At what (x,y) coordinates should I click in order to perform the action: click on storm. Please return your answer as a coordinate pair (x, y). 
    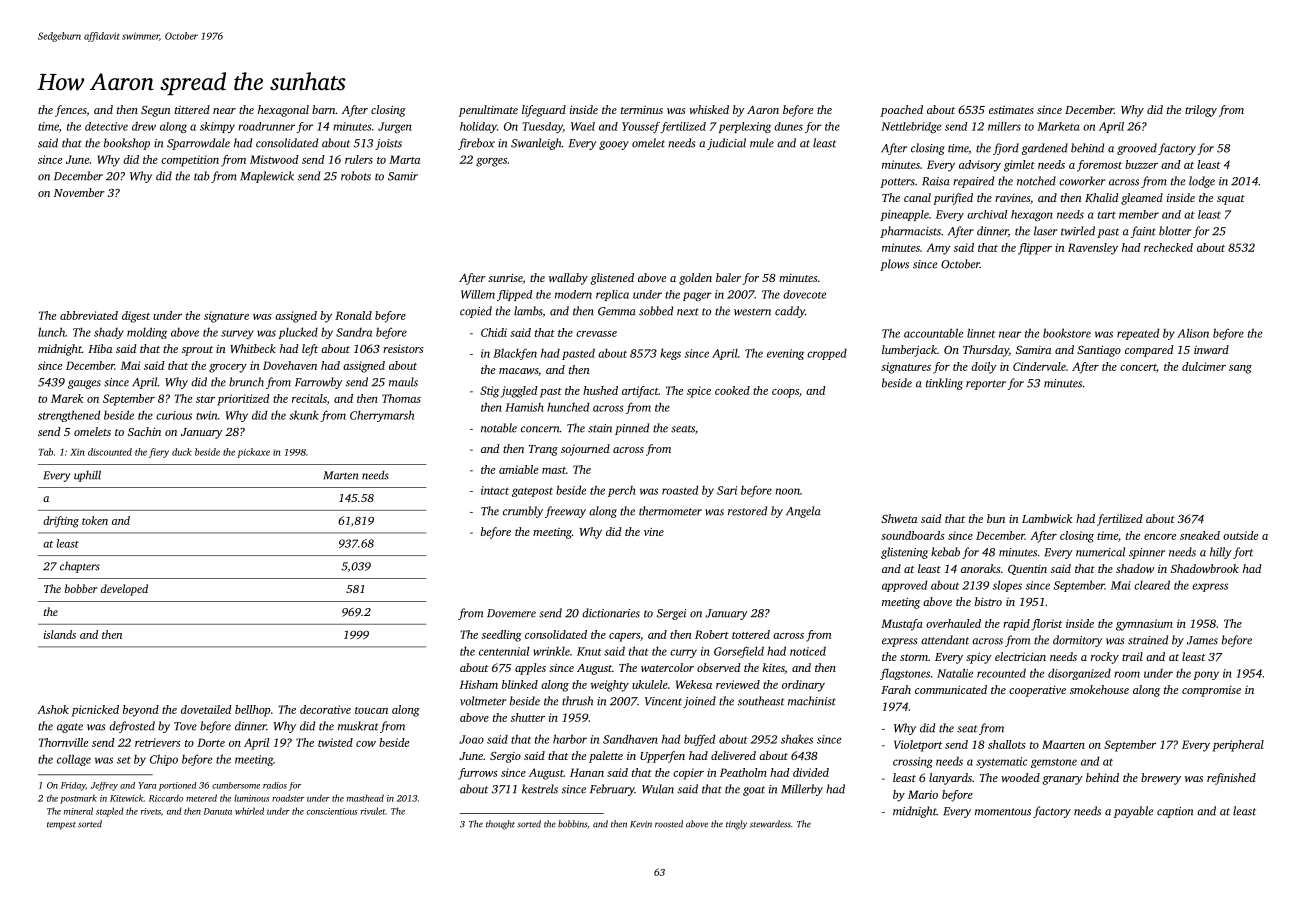
    Looking at the image, I should click on (914, 657).
